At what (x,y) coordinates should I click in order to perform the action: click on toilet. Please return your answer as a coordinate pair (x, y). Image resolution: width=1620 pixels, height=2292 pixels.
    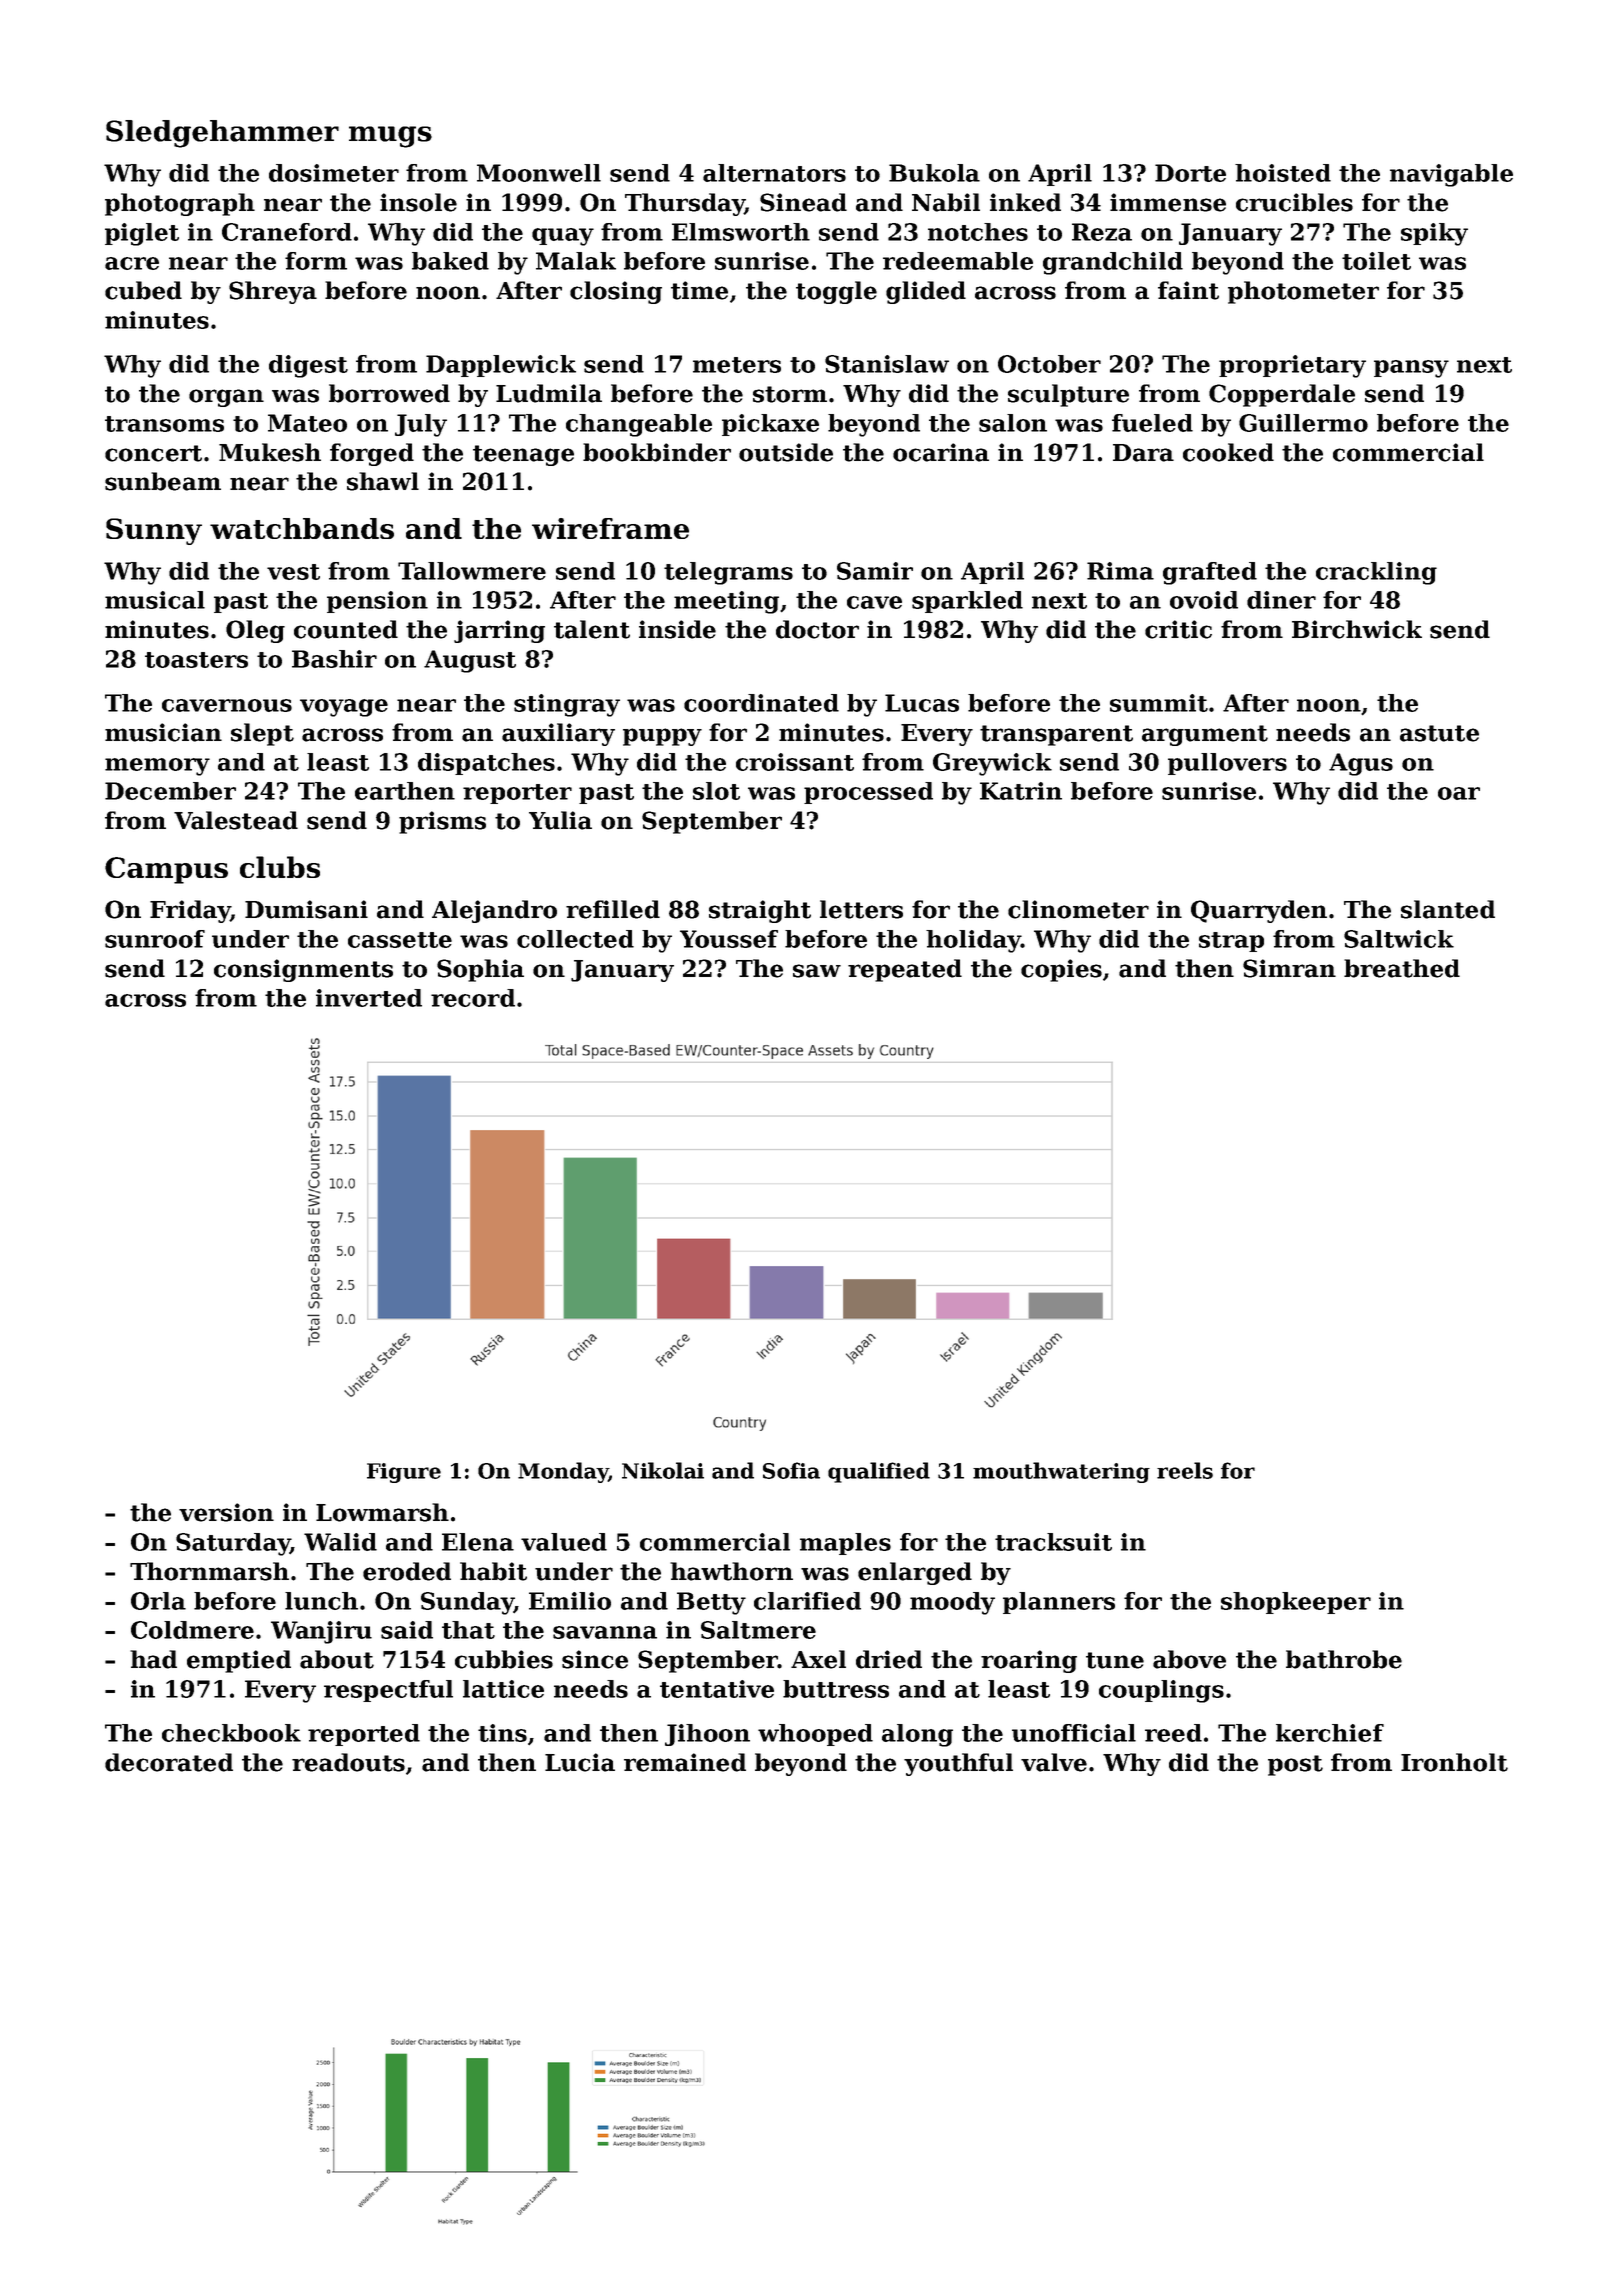
    Looking at the image, I should click on (1376, 261).
